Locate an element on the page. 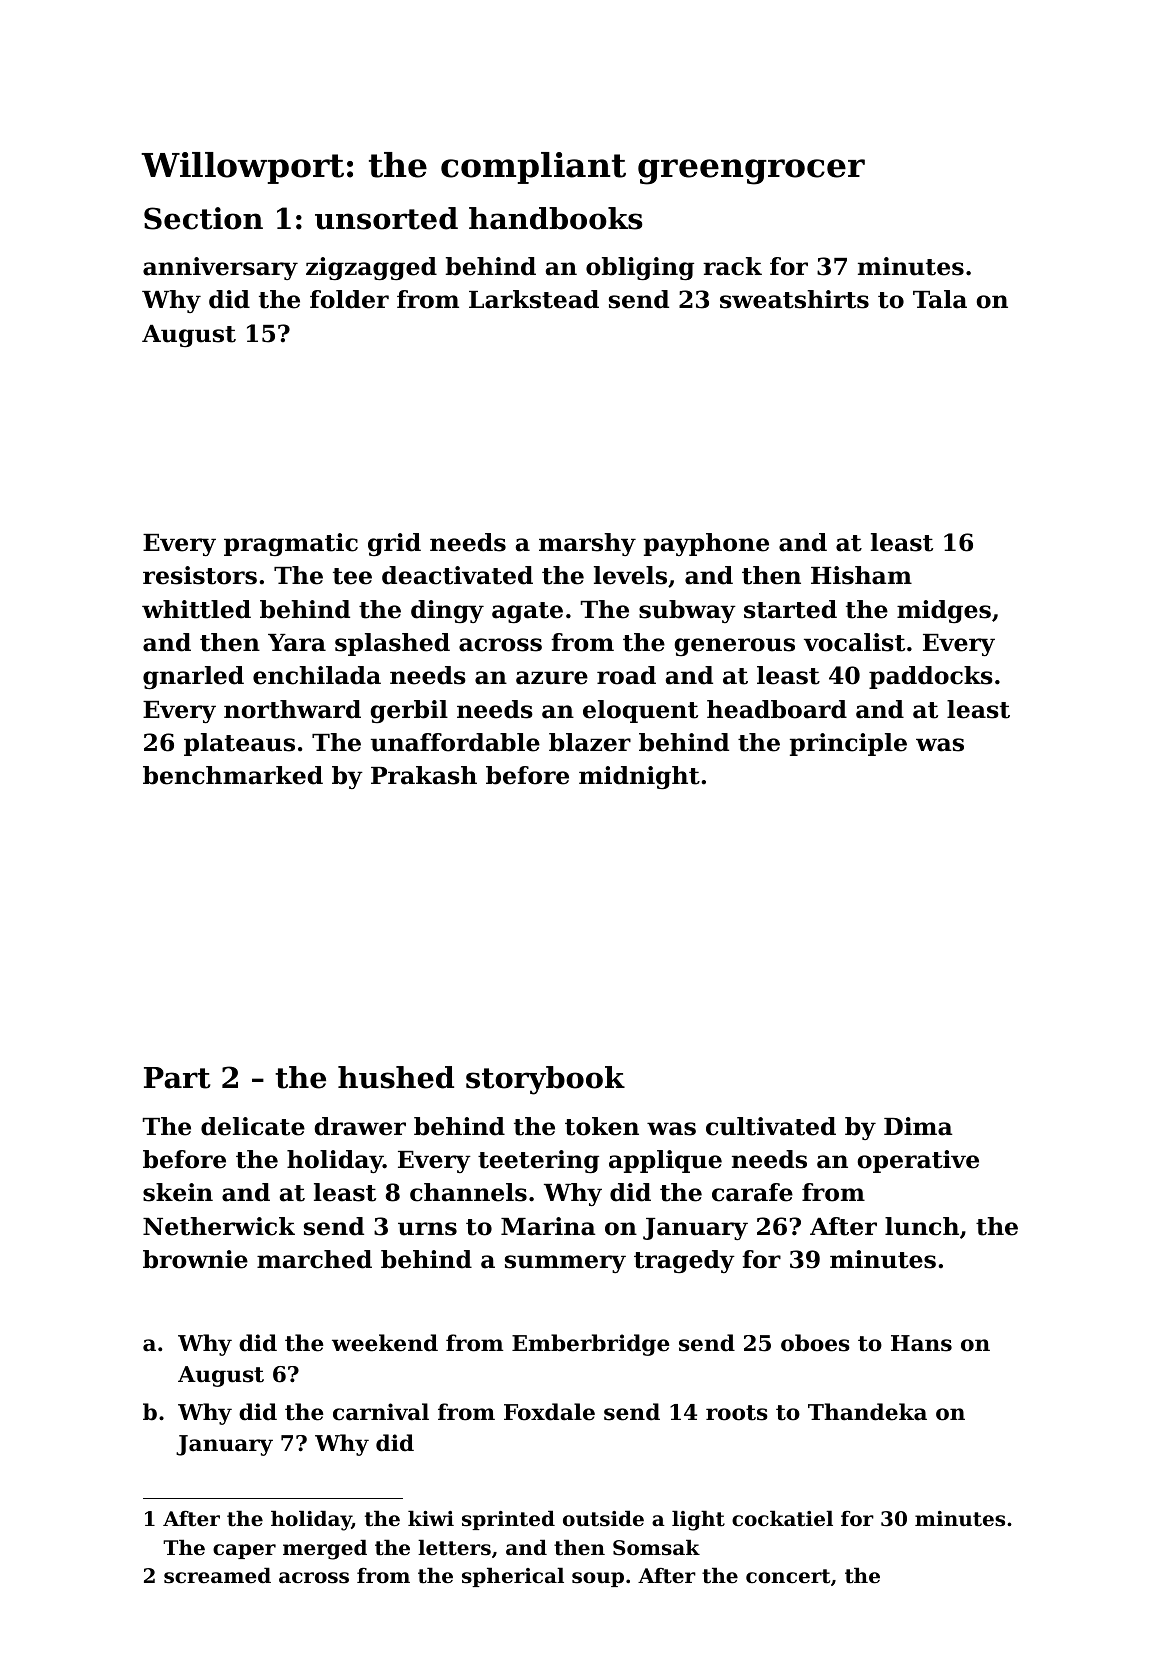 The width and height of the image is (1165, 1654). principle is located at coordinates (848, 744).
